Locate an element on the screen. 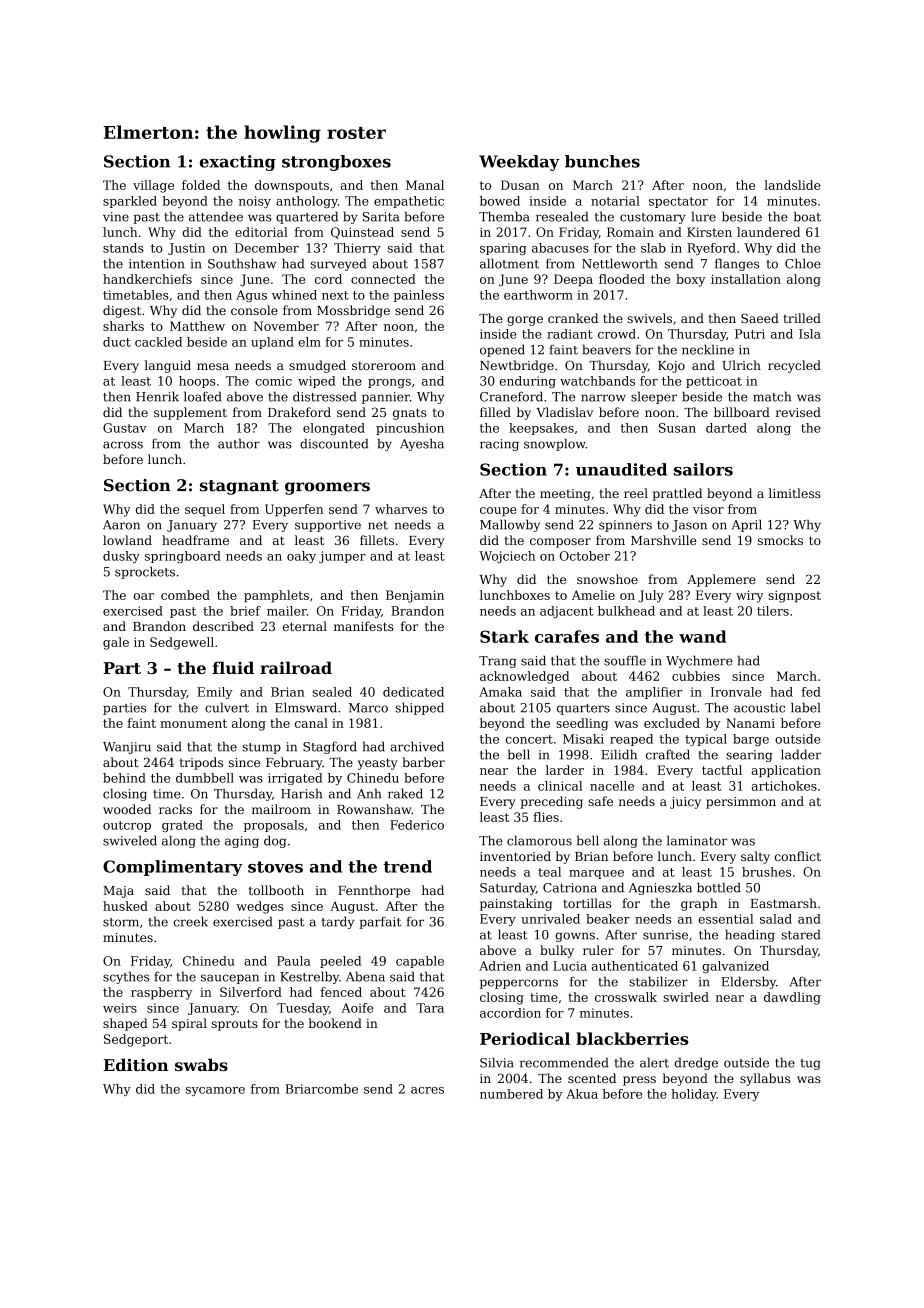  recycled is located at coordinates (794, 366).
